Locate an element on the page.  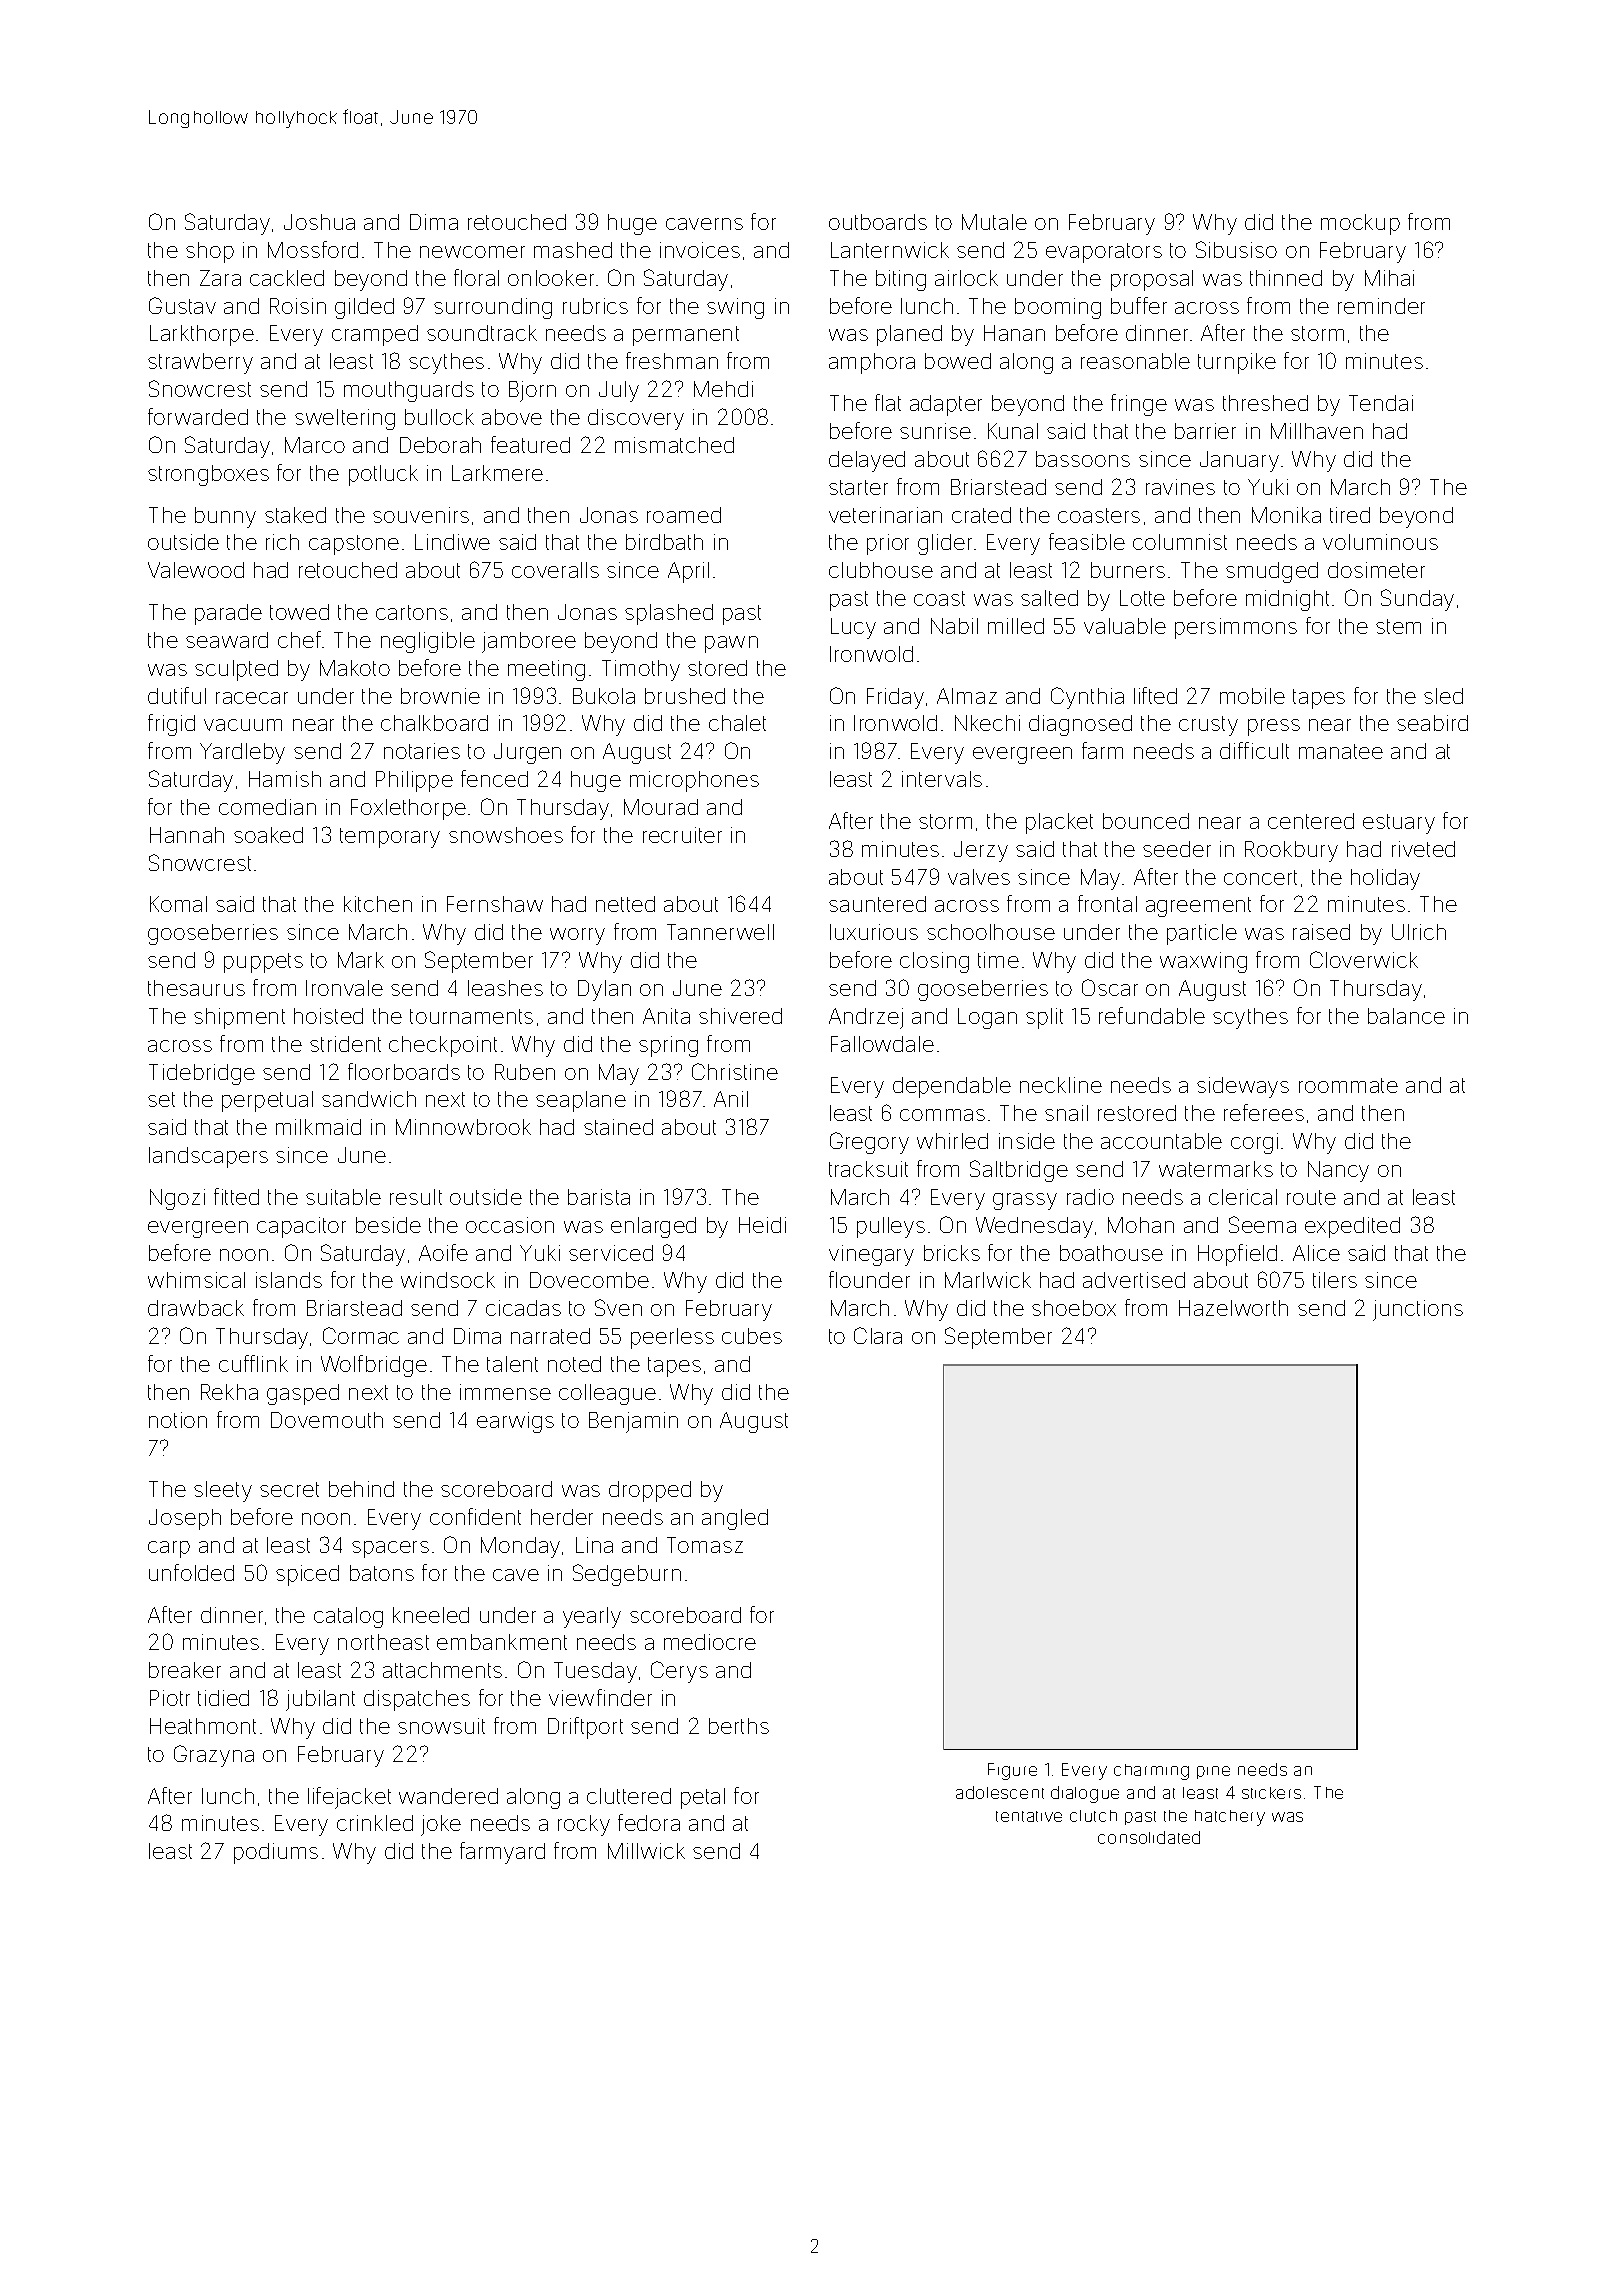
consolidated is located at coordinates (1149, 1837).
